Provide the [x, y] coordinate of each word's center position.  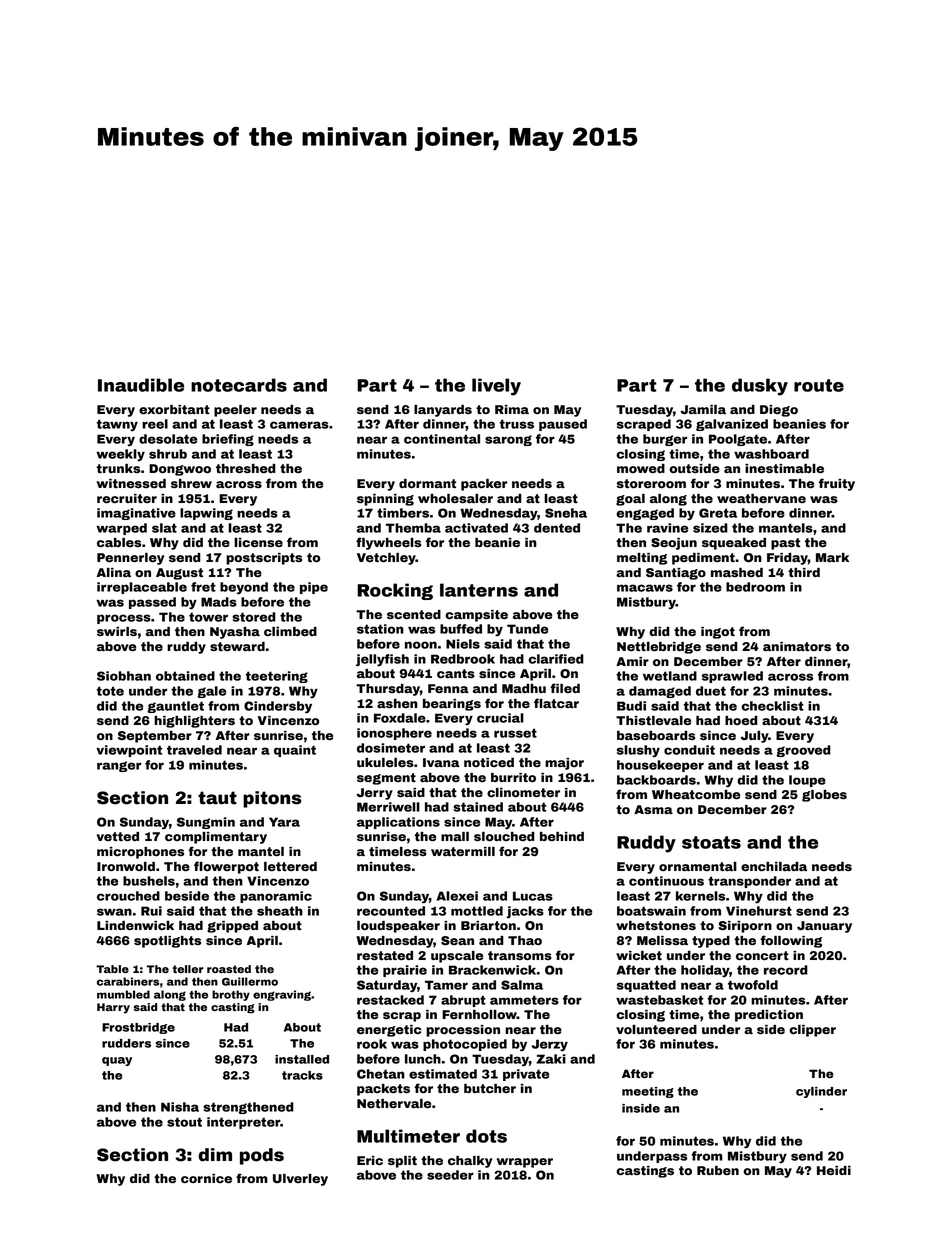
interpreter [243, 1123]
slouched [504, 836]
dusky [760, 387]
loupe [807, 781]
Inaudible [141, 385]
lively [496, 387]
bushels [149, 881]
